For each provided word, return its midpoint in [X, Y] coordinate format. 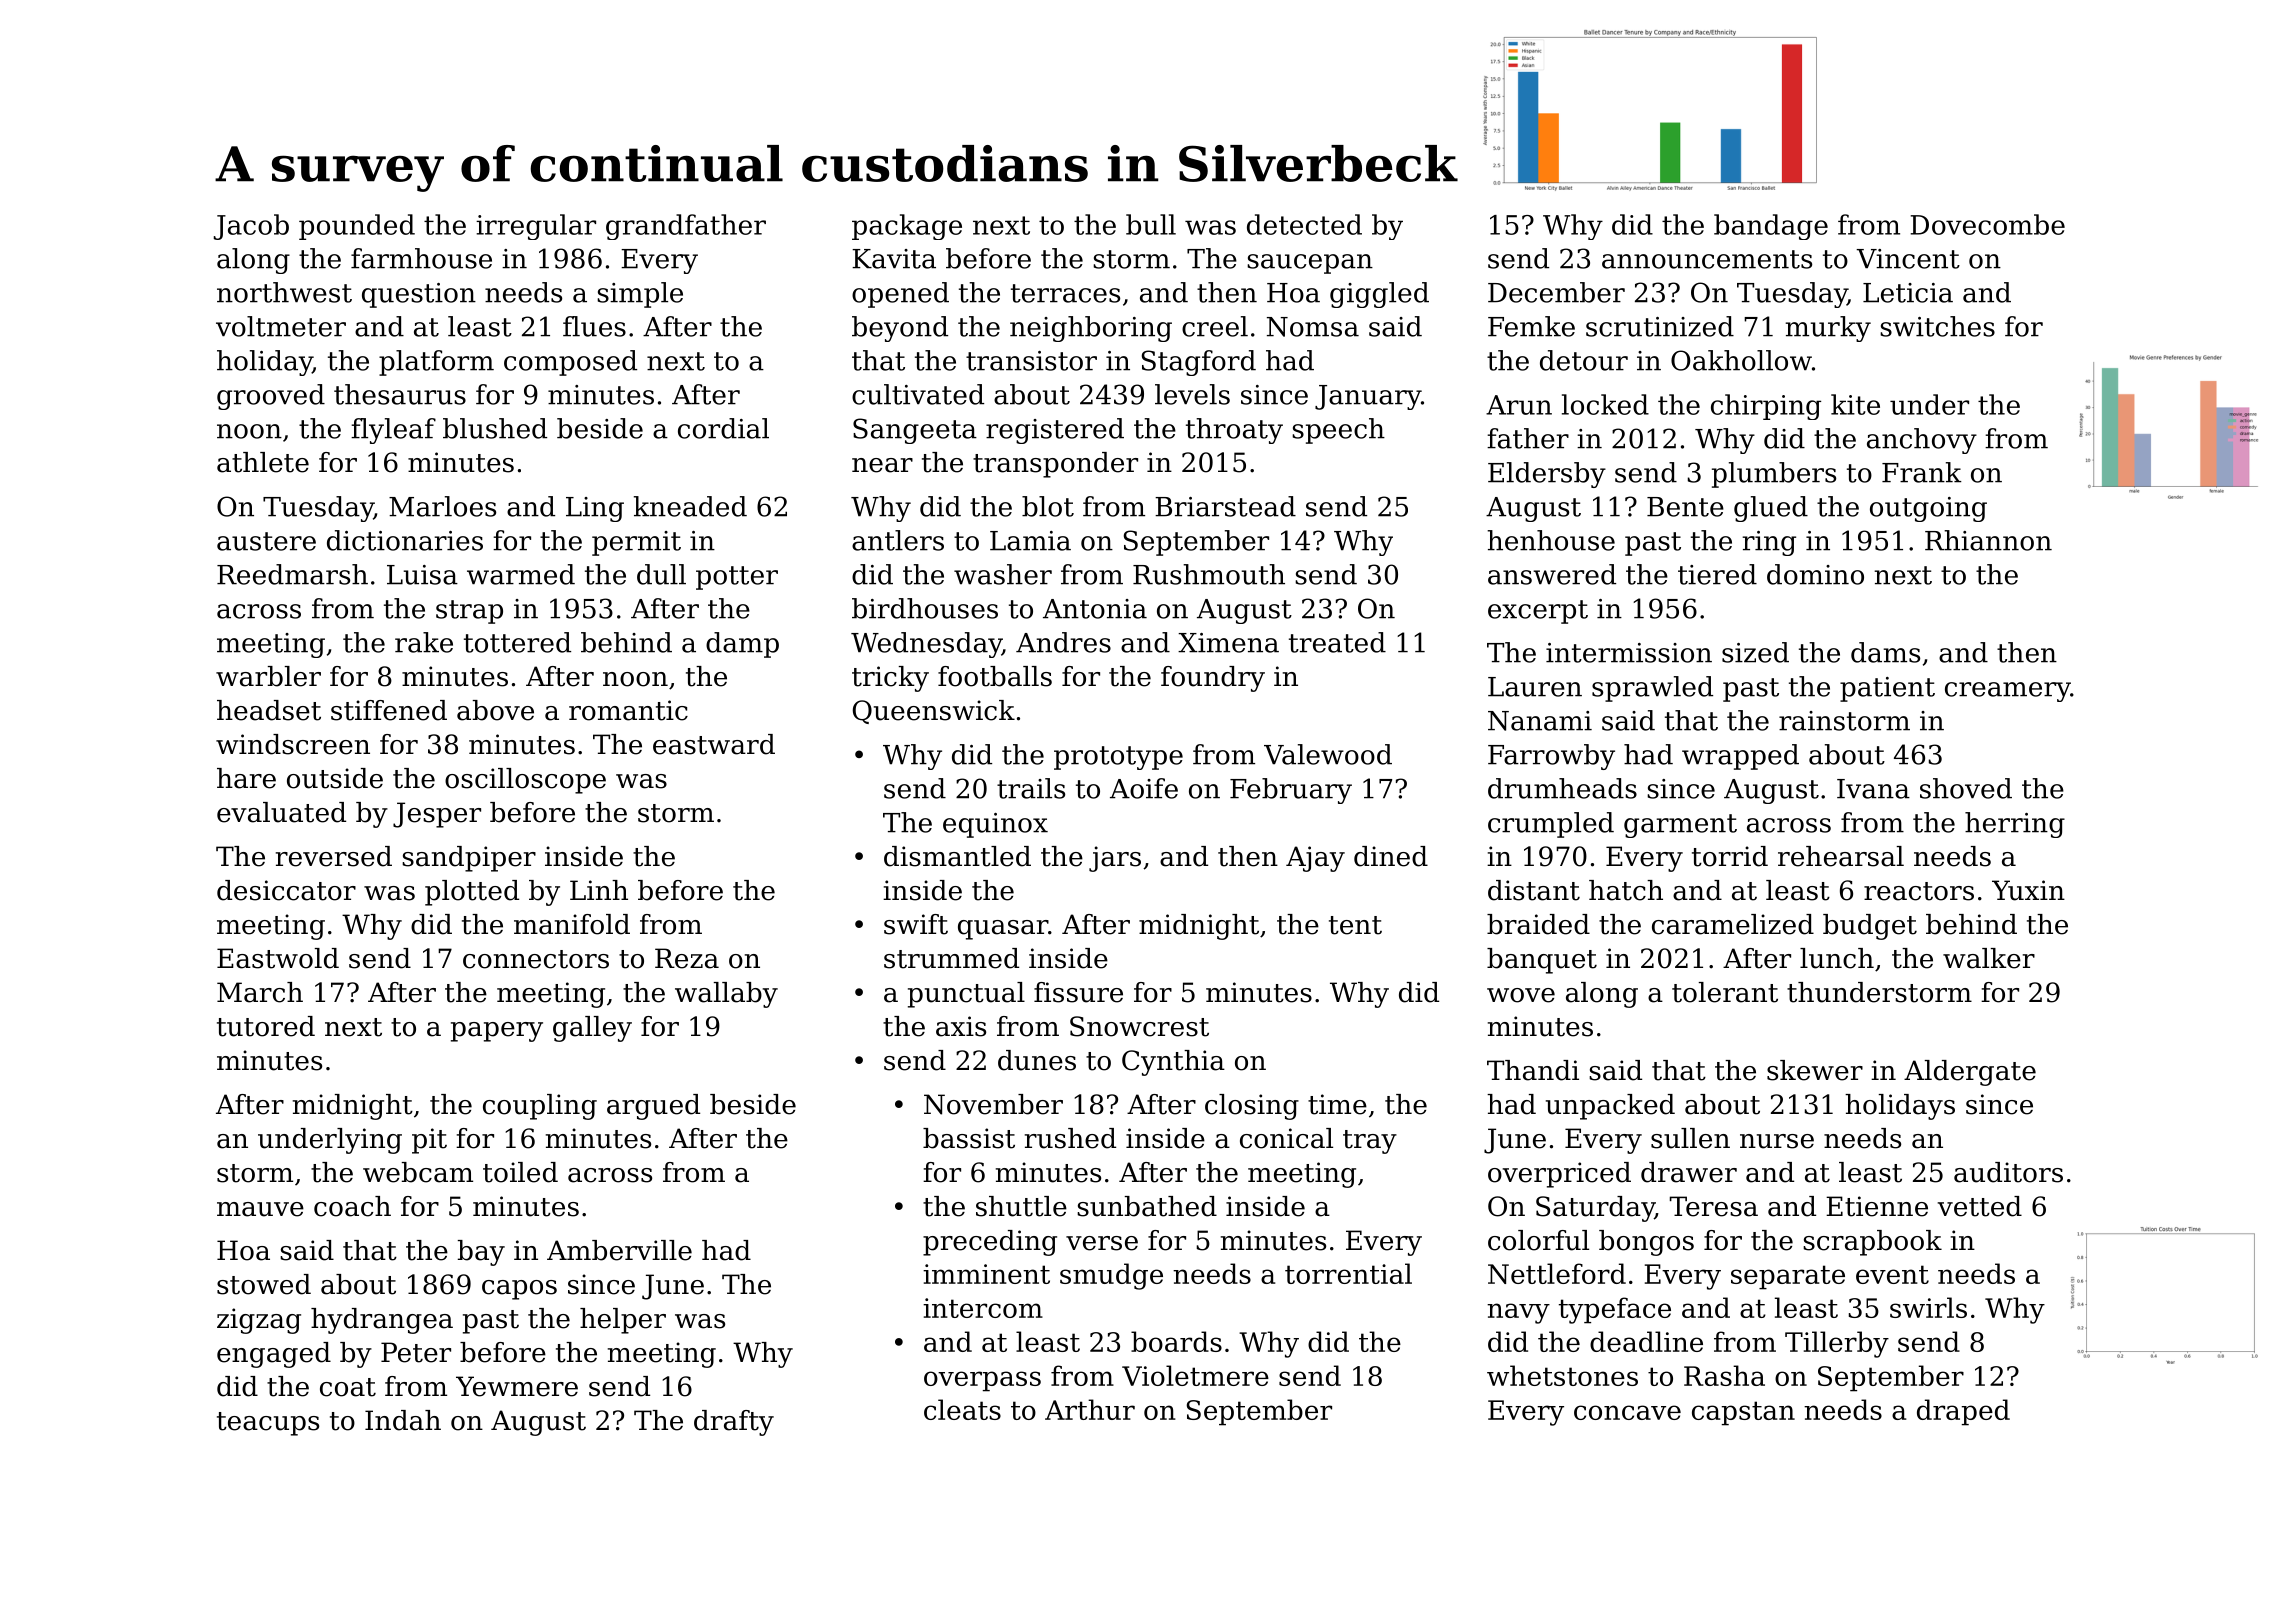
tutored [266, 1026]
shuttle [1021, 1206]
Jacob [251, 227]
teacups [268, 1424]
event [1892, 1274]
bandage [1771, 227]
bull [1151, 224]
